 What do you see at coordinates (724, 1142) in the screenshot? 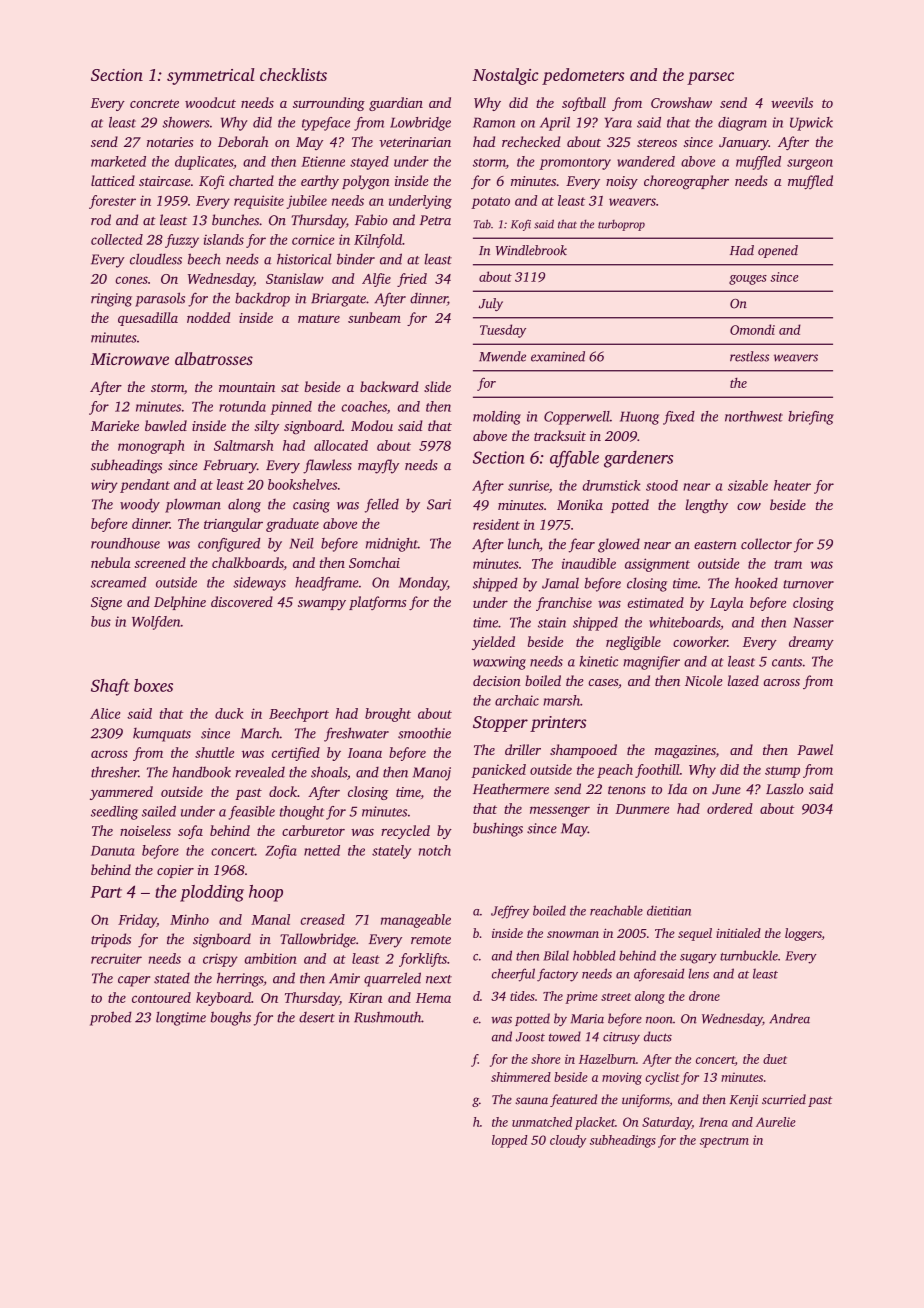
I see `spectrum` at bounding box center [724, 1142].
